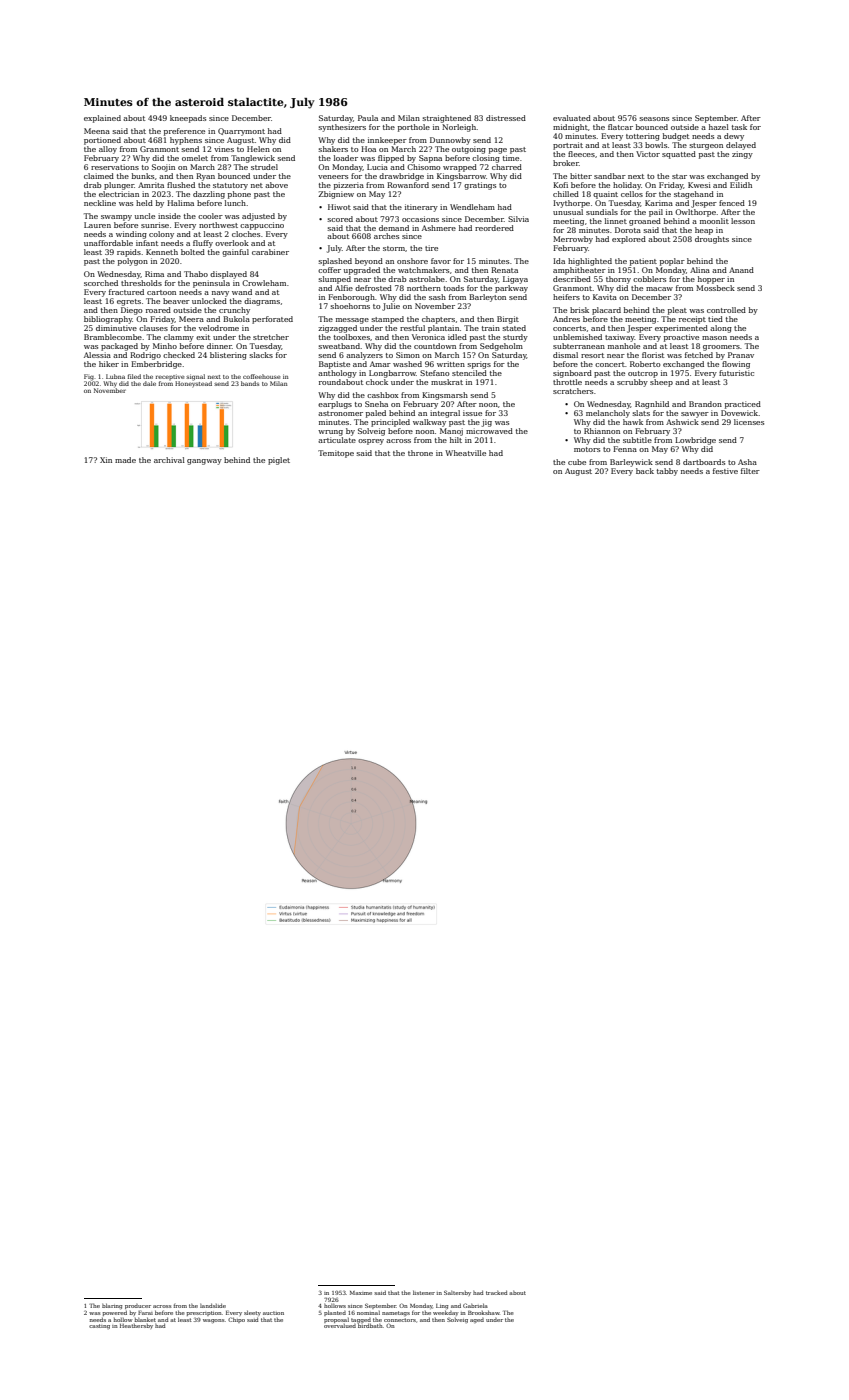  What do you see at coordinates (204, 462) in the image?
I see `gangway` at bounding box center [204, 462].
